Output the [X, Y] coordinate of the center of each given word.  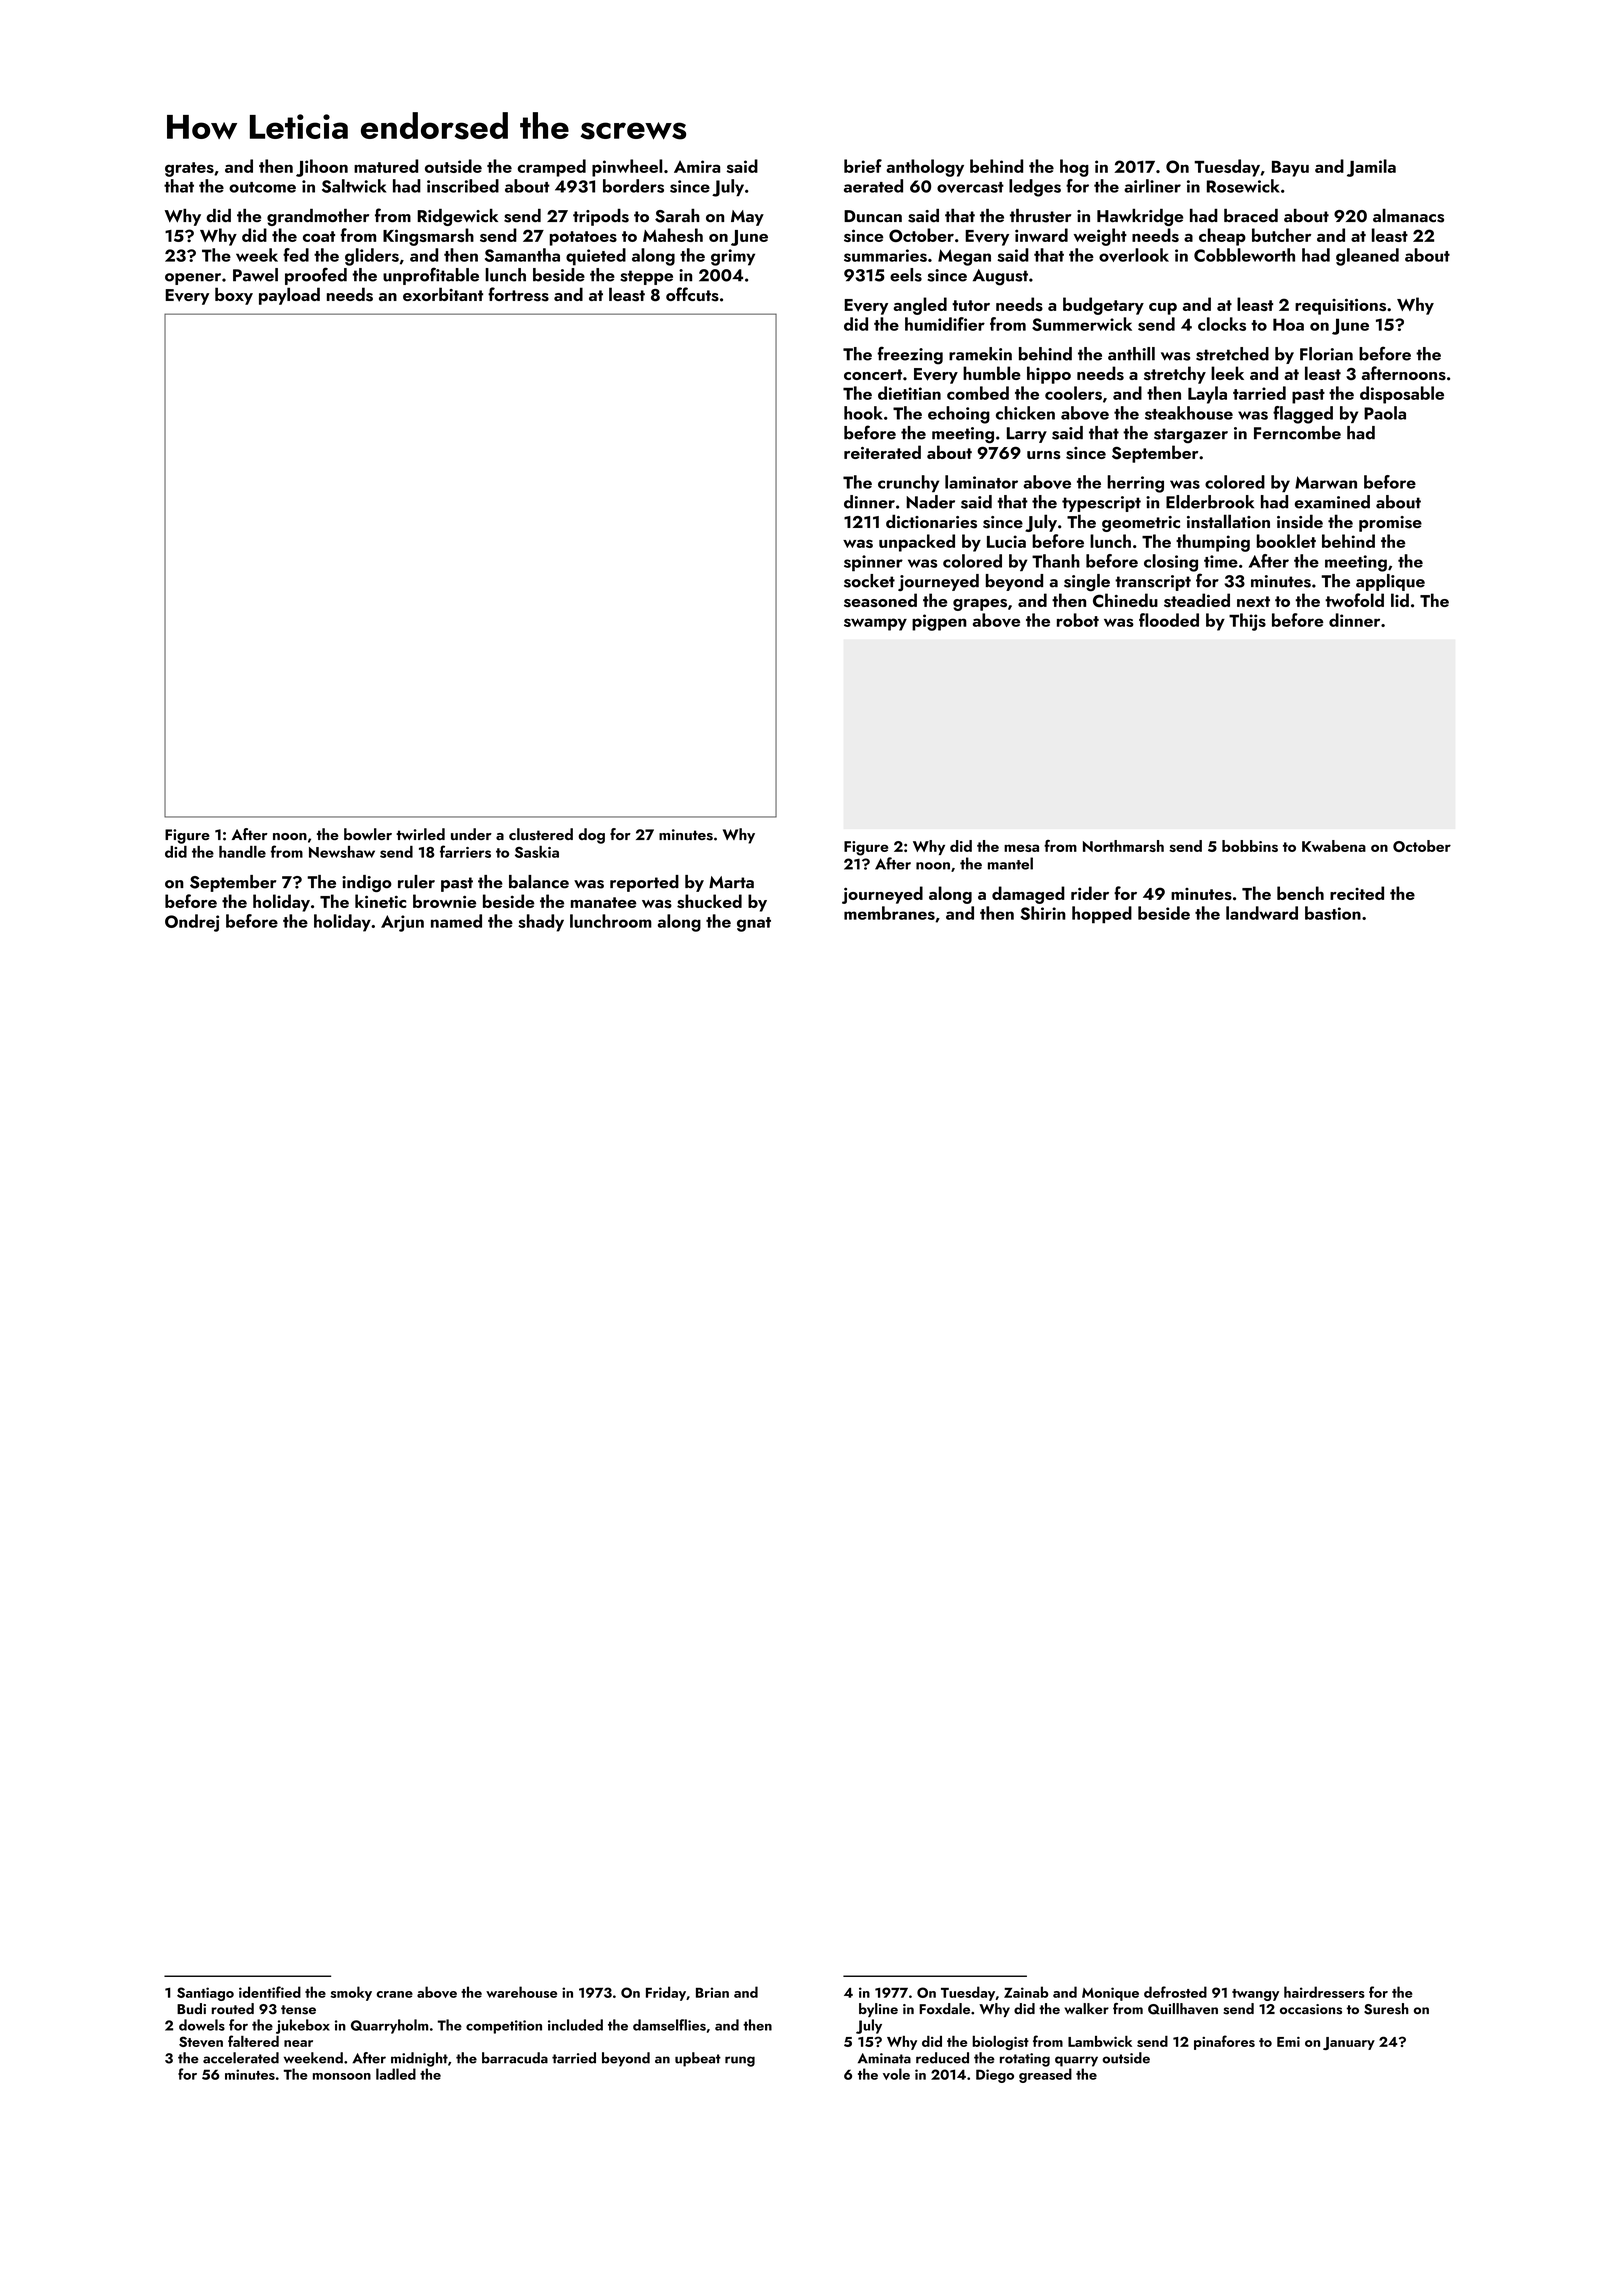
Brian [712, 1992]
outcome [262, 187]
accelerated [241, 2058]
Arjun [402, 923]
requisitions [1340, 306]
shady [541, 923]
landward [1262, 913]
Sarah [677, 216]
